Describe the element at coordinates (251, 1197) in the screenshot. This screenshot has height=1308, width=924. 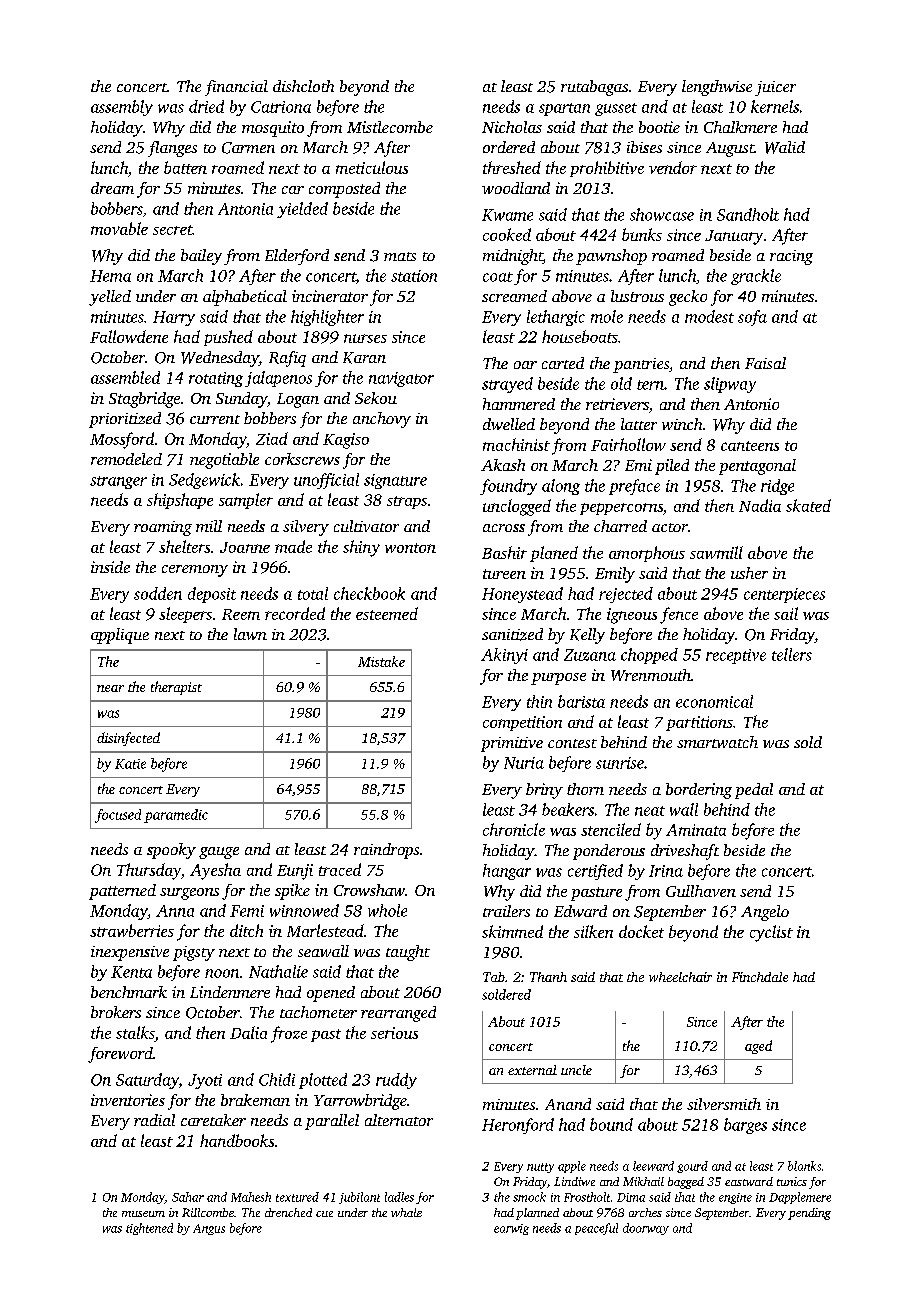
I see `Mahesh` at that location.
